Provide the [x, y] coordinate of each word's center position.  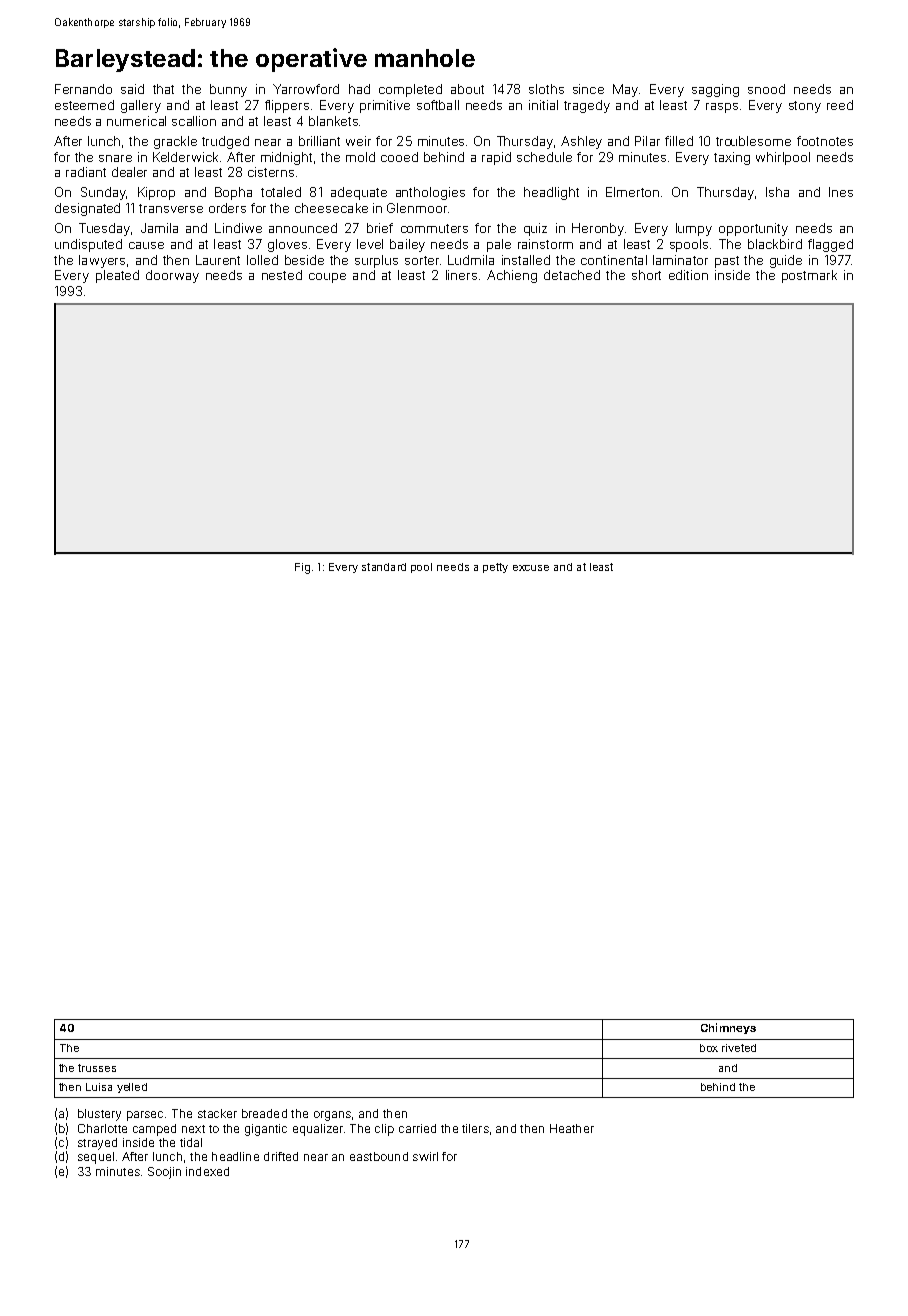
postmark [809, 276]
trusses [97, 1068]
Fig [302, 568]
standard [384, 567]
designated [87, 209]
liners [461, 275]
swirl [425, 1156]
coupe [327, 278]
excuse [531, 568]
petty [495, 568]
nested [282, 275]
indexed [207, 1171]
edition [688, 275]
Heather [572, 1128]
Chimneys [728, 1028]
